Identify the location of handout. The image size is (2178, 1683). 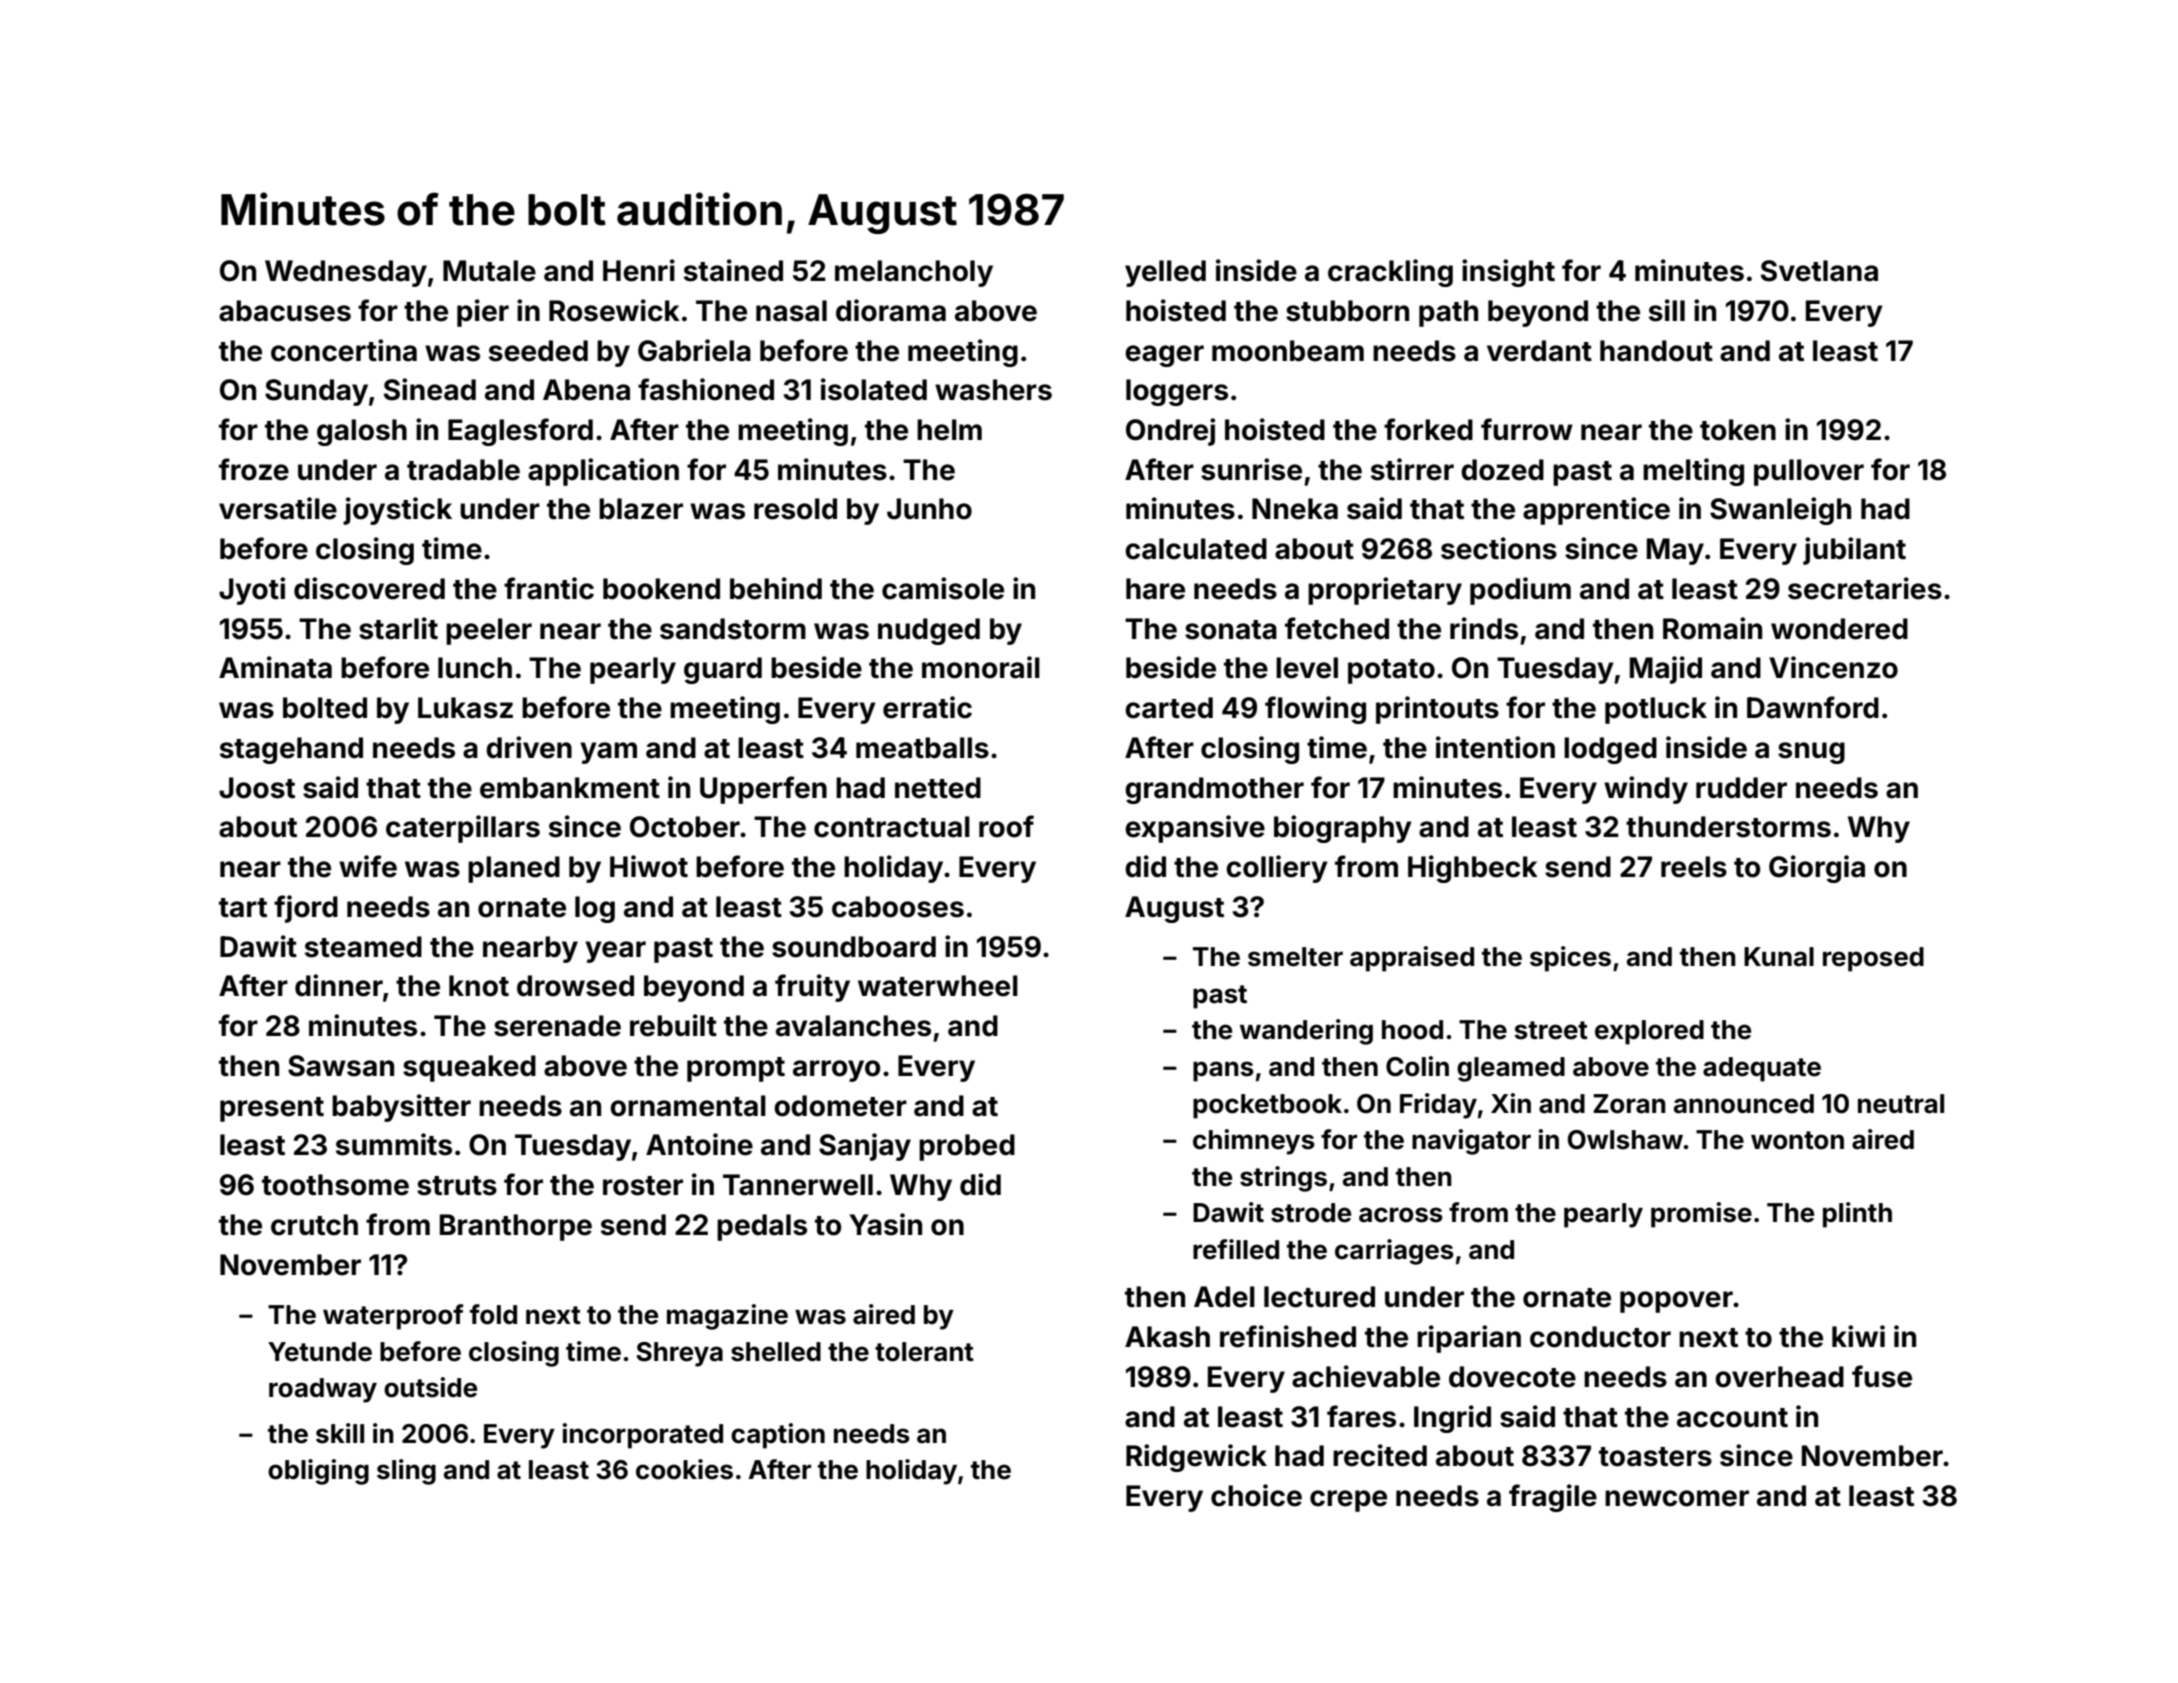
(1656, 351).
